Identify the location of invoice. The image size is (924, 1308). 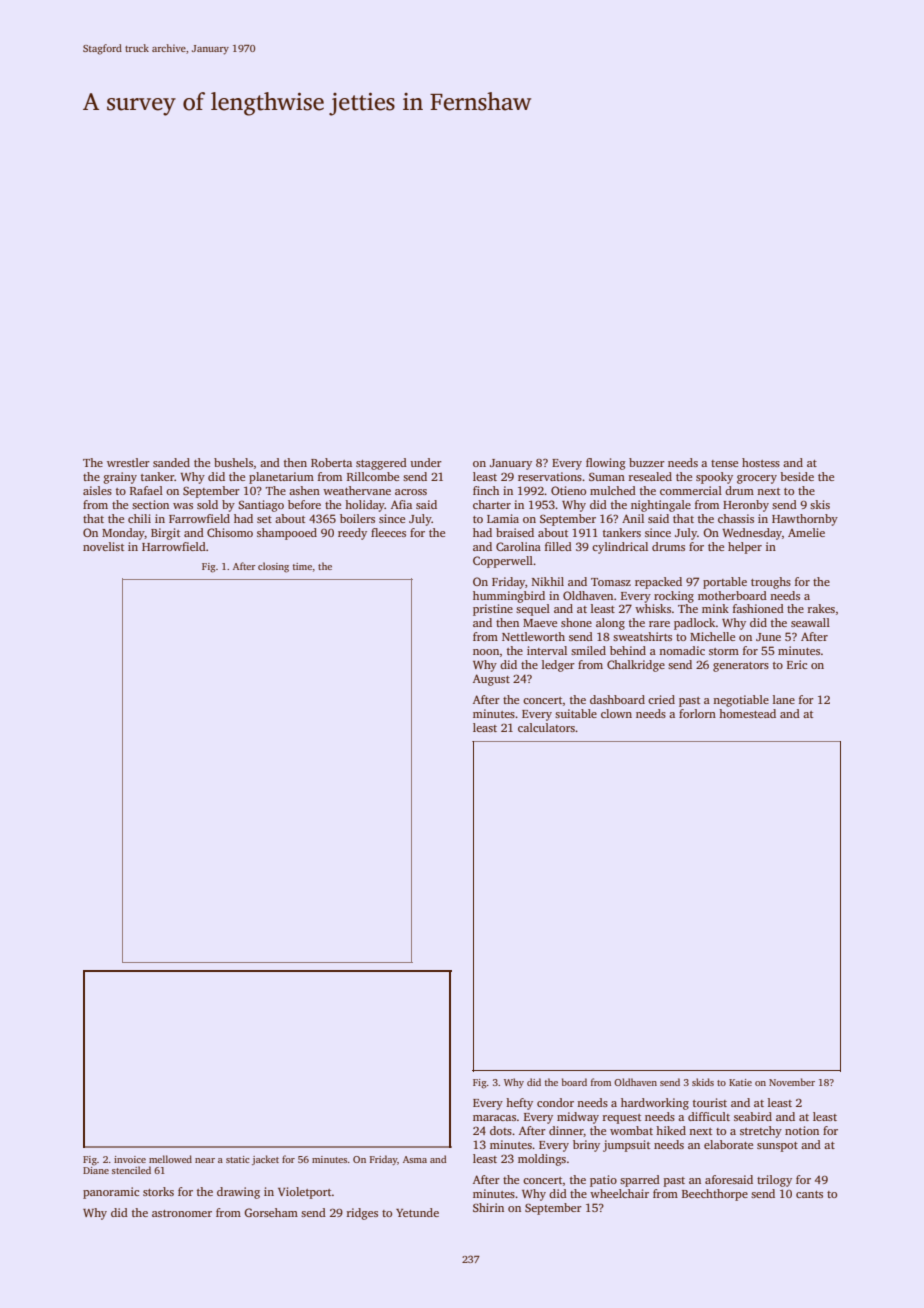
(130, 1159).
